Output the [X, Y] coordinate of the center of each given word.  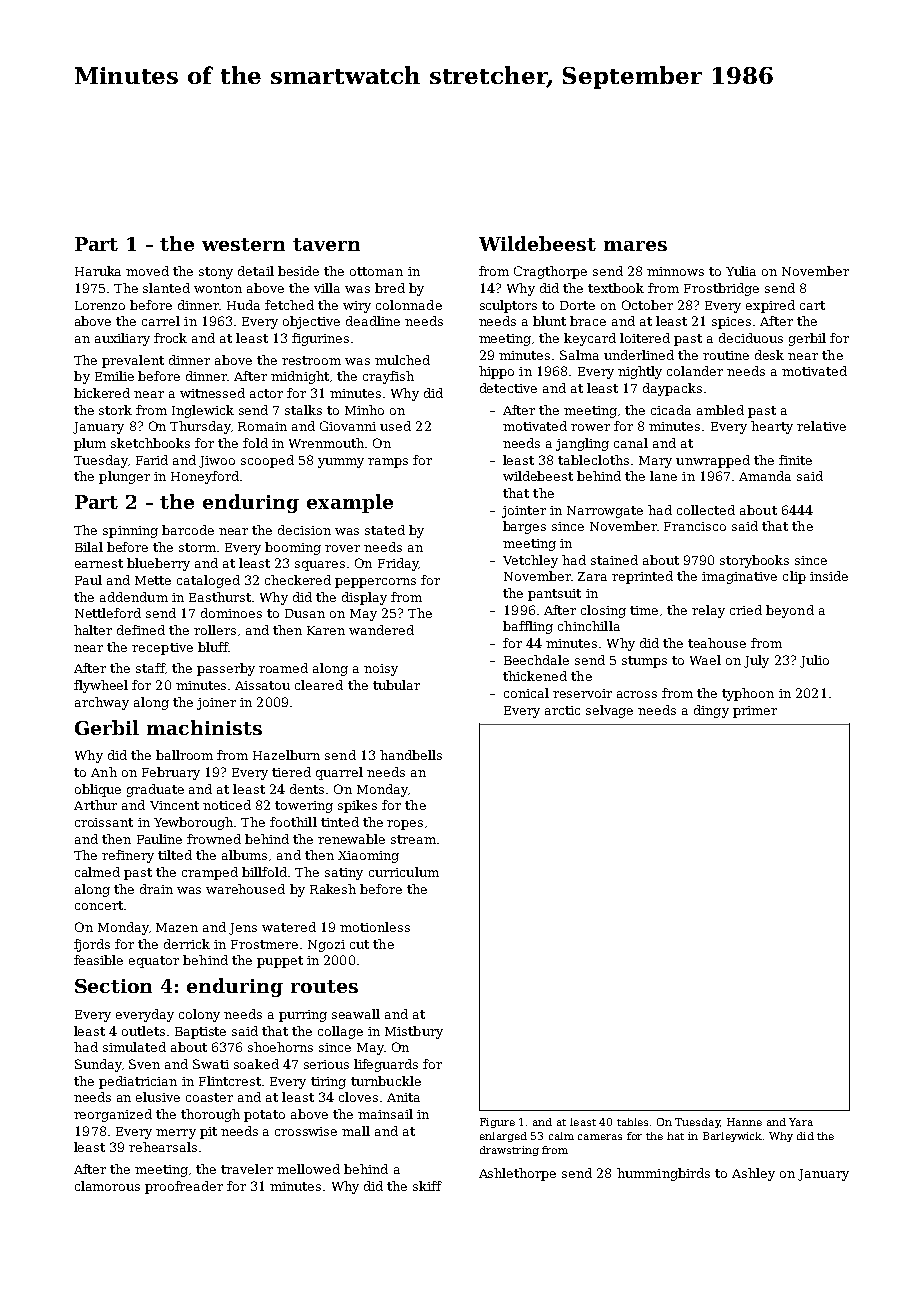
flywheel [101, 686]
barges [524, 527]
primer [755, 712]
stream [413, 839]
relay [708, 611]
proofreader [184, 1187]
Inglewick [203, 411]
